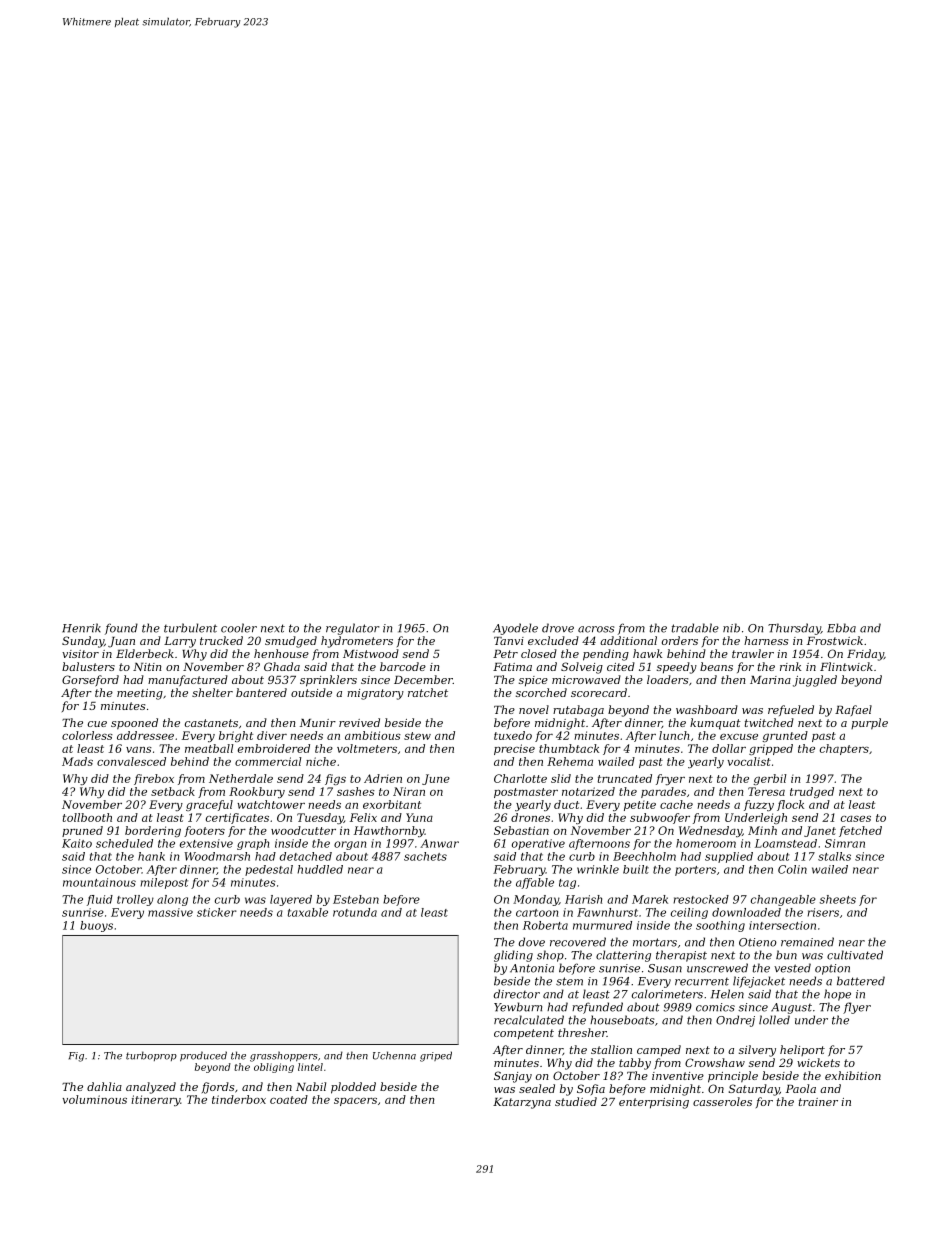 Image resolution: width=952 pixels, height=1233 pixels. What do you see at coordinates (670, 779) in the screenshot?
I see `fryer` at bounding box center [670, 779].
